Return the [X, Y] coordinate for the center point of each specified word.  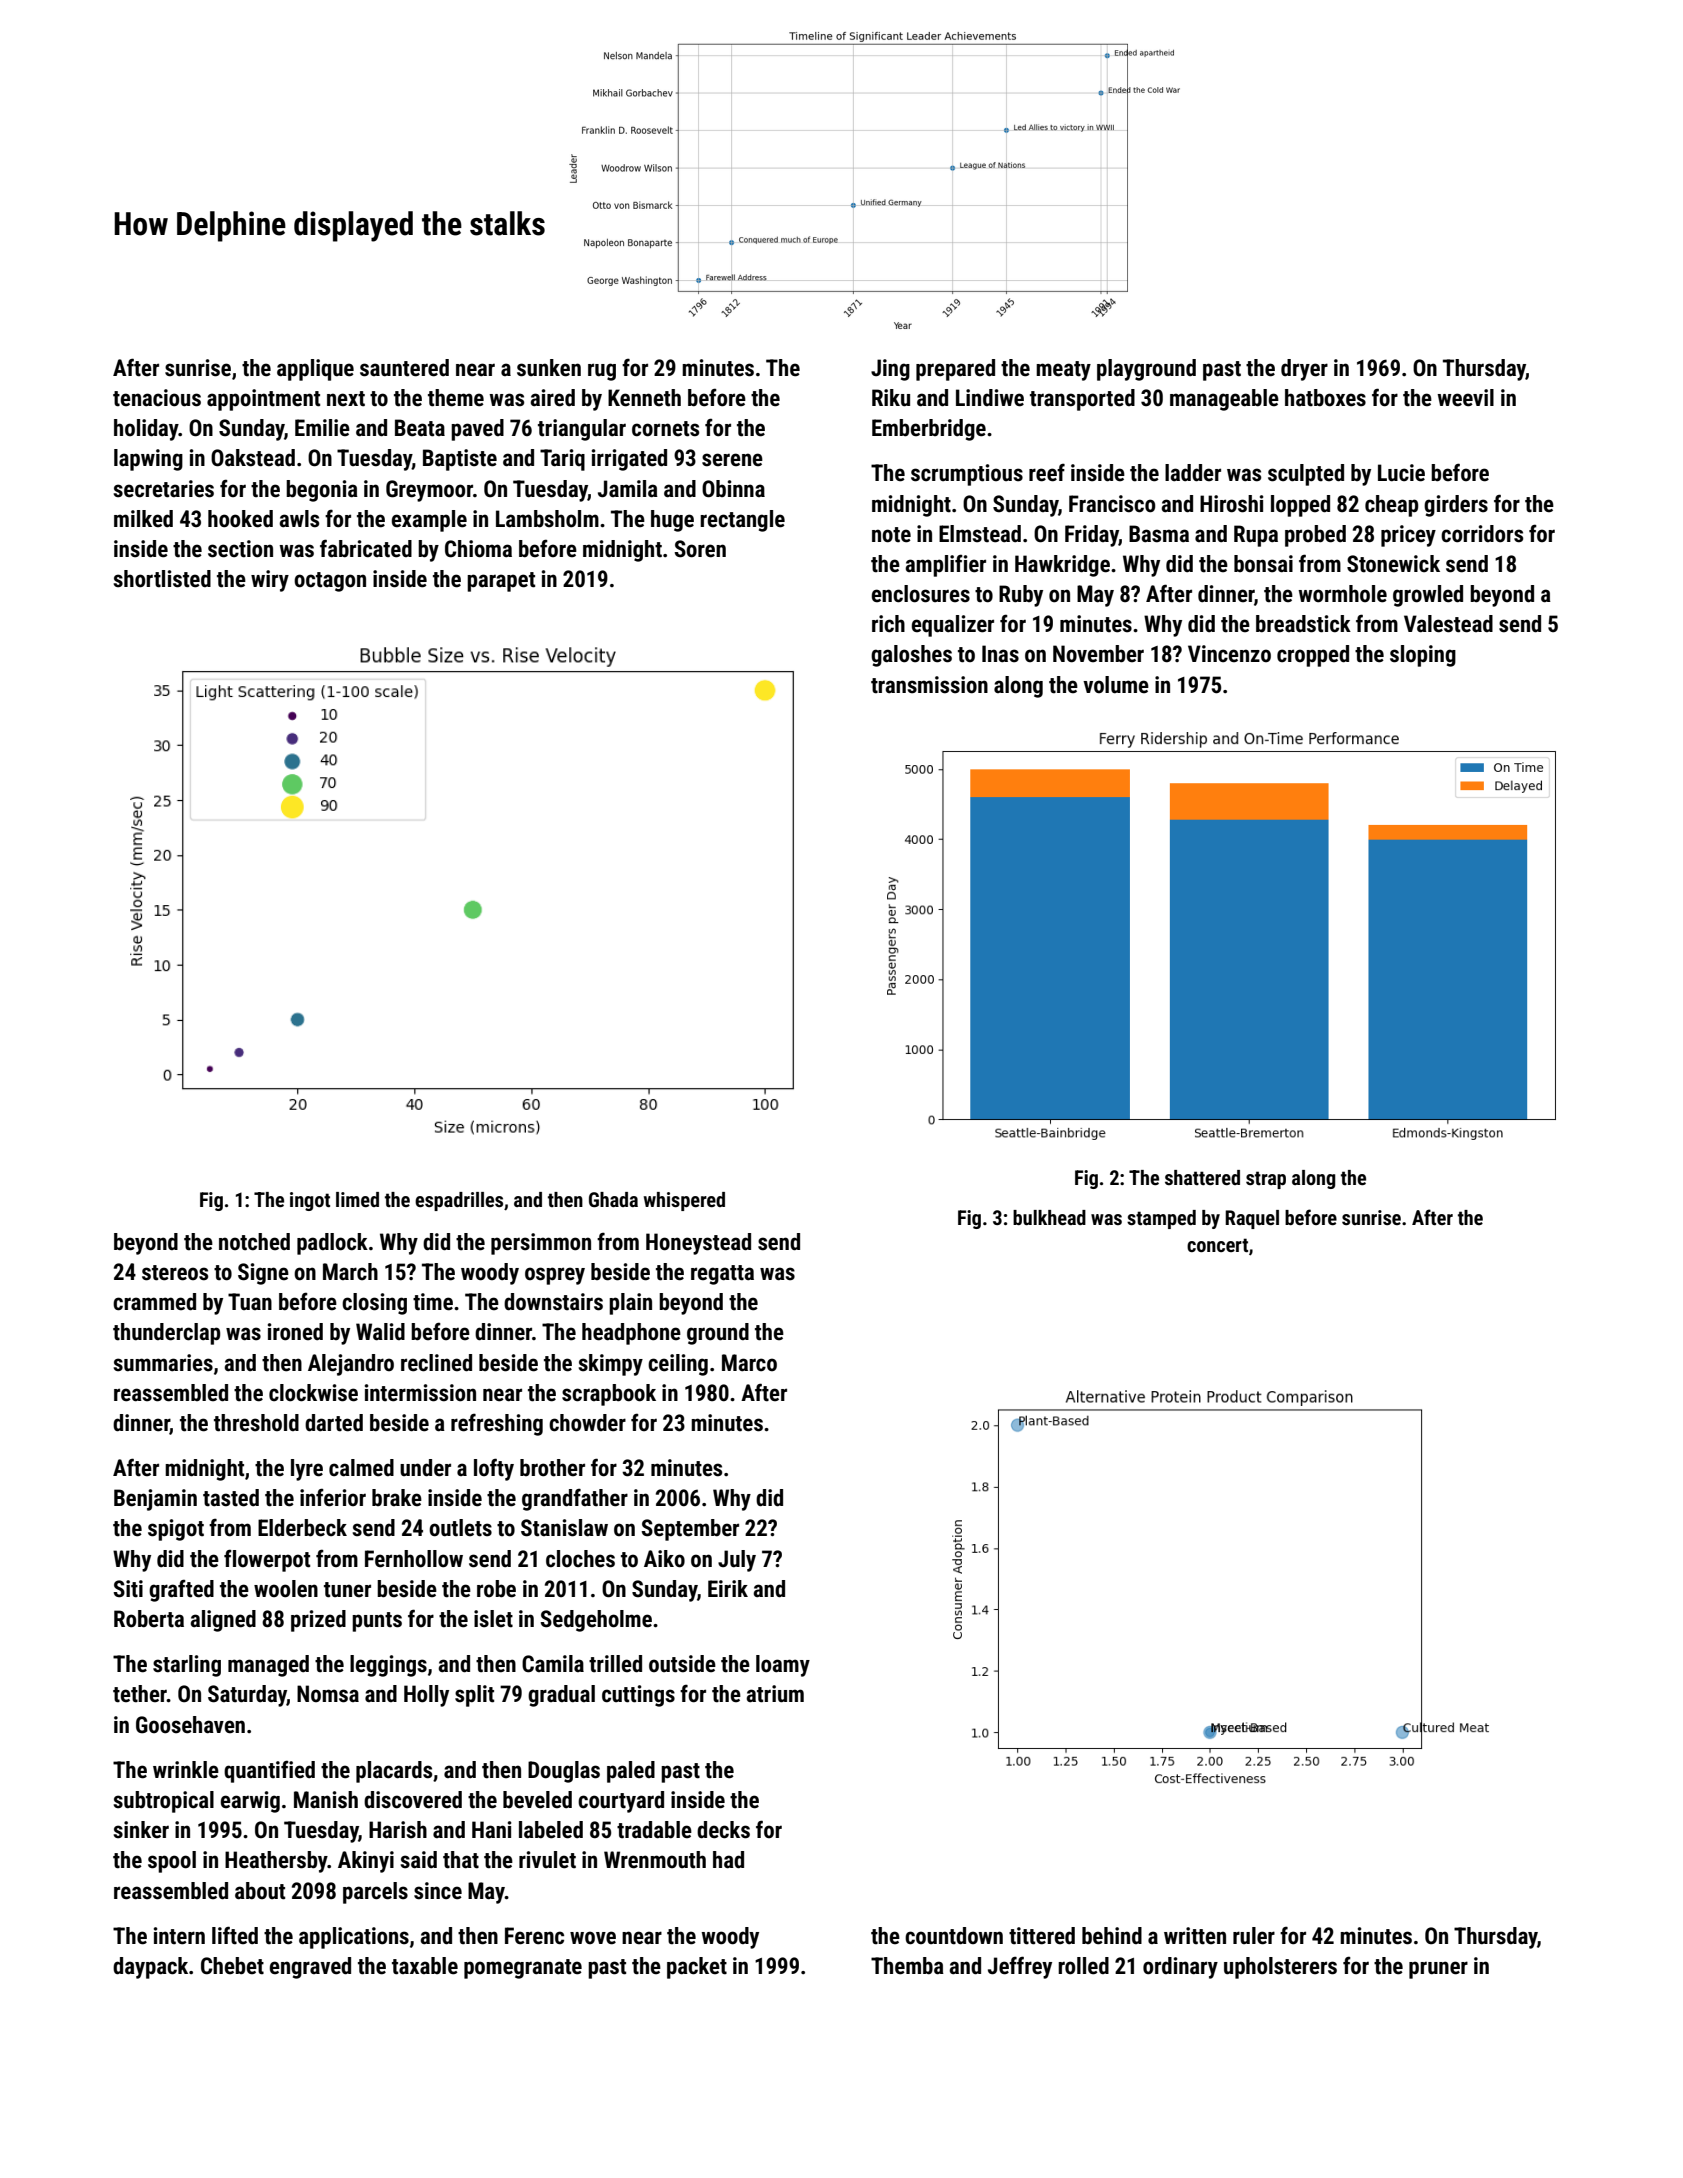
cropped [1313, 656]
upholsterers [1280, 1968]
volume [1116, 685]
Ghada [613, 1199]
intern [179, 1936]
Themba [907, 1966]
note [891, 535]
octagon [330, 582]
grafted [181, 1590]
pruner [1438, 1970]
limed [357, 1199]
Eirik [728, 1588]
